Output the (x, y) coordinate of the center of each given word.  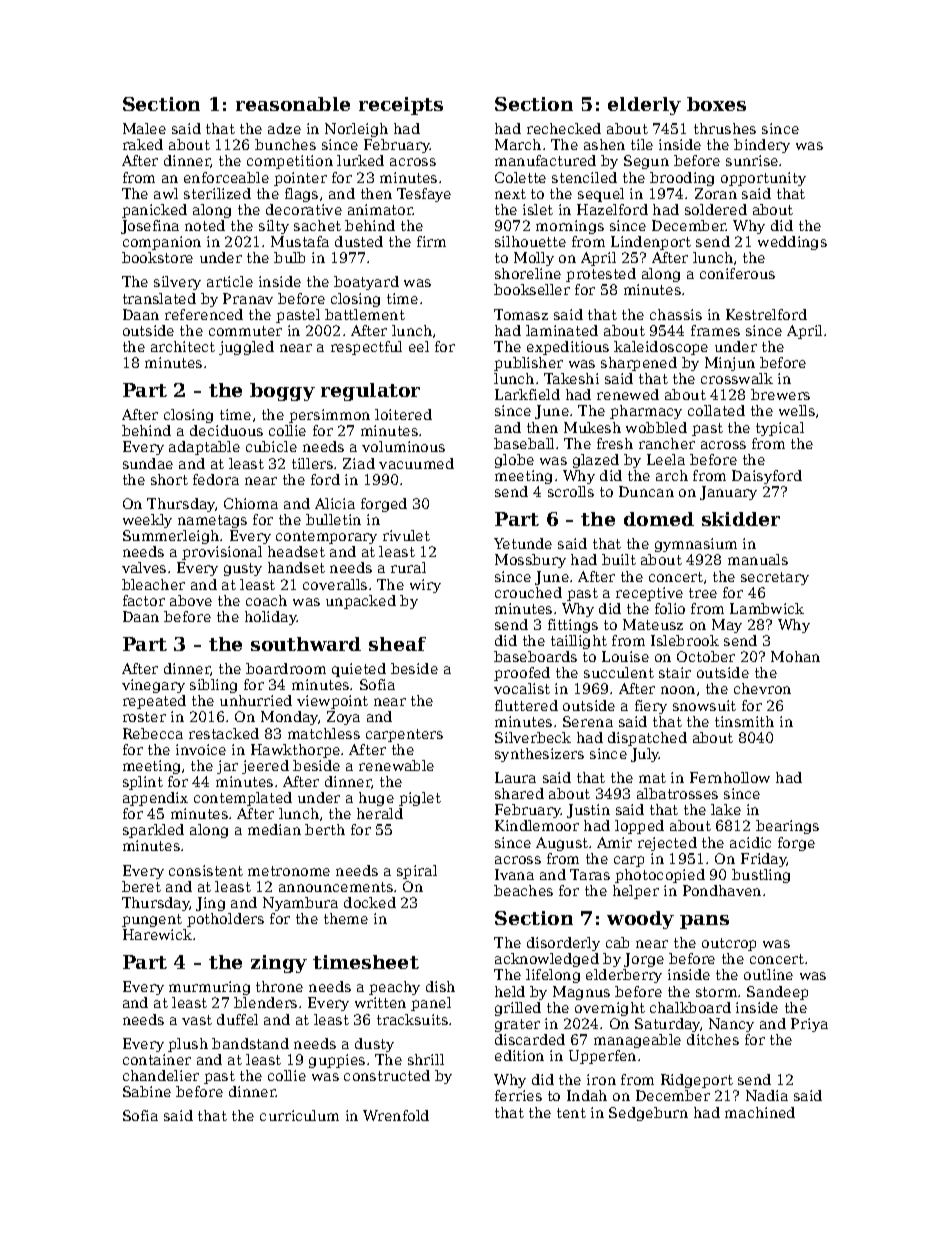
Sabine (147, 1091)
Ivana (514, 874)
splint (143, 783)
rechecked (564, 128)
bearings (787, 827)
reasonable (293, 104)
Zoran (716, 193)
